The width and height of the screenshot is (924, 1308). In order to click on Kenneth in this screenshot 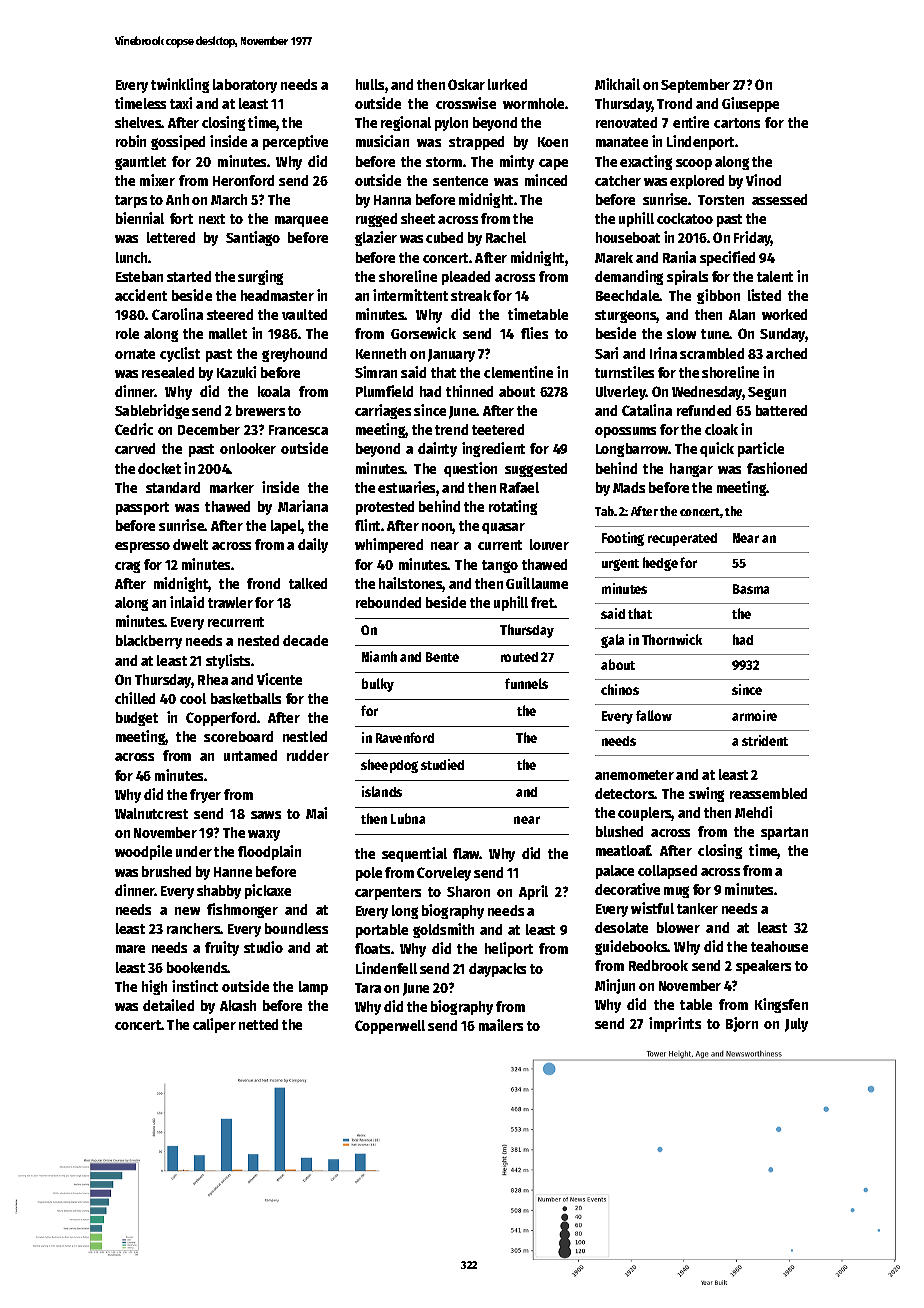, I will do `click(381, 353)`.
